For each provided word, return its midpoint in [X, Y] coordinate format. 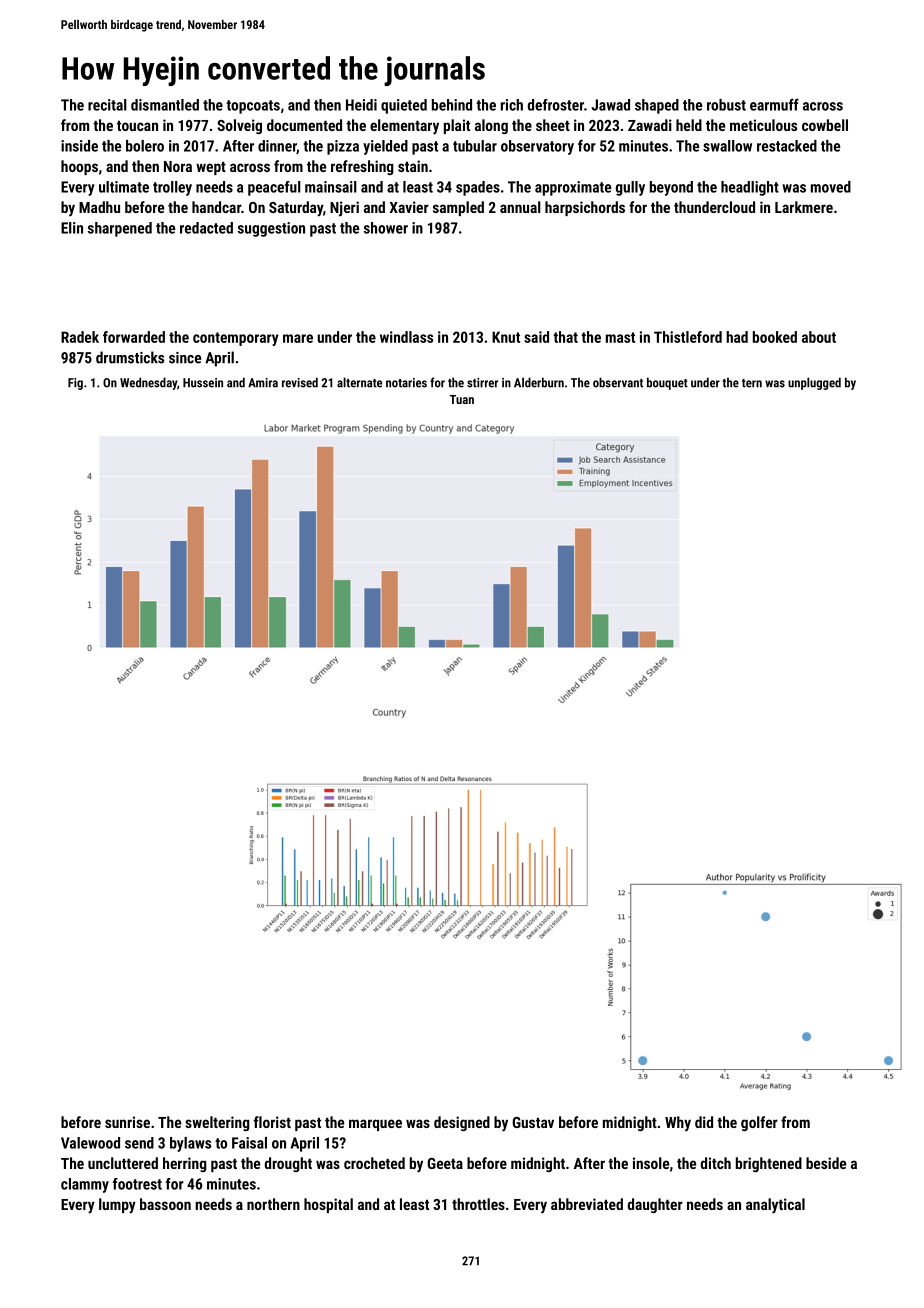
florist [272, 1122]
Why [678, 1123]
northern [273, 1204]
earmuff [774, 104]
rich [512, 105]
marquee [375, 1125]
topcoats [253, 107]
